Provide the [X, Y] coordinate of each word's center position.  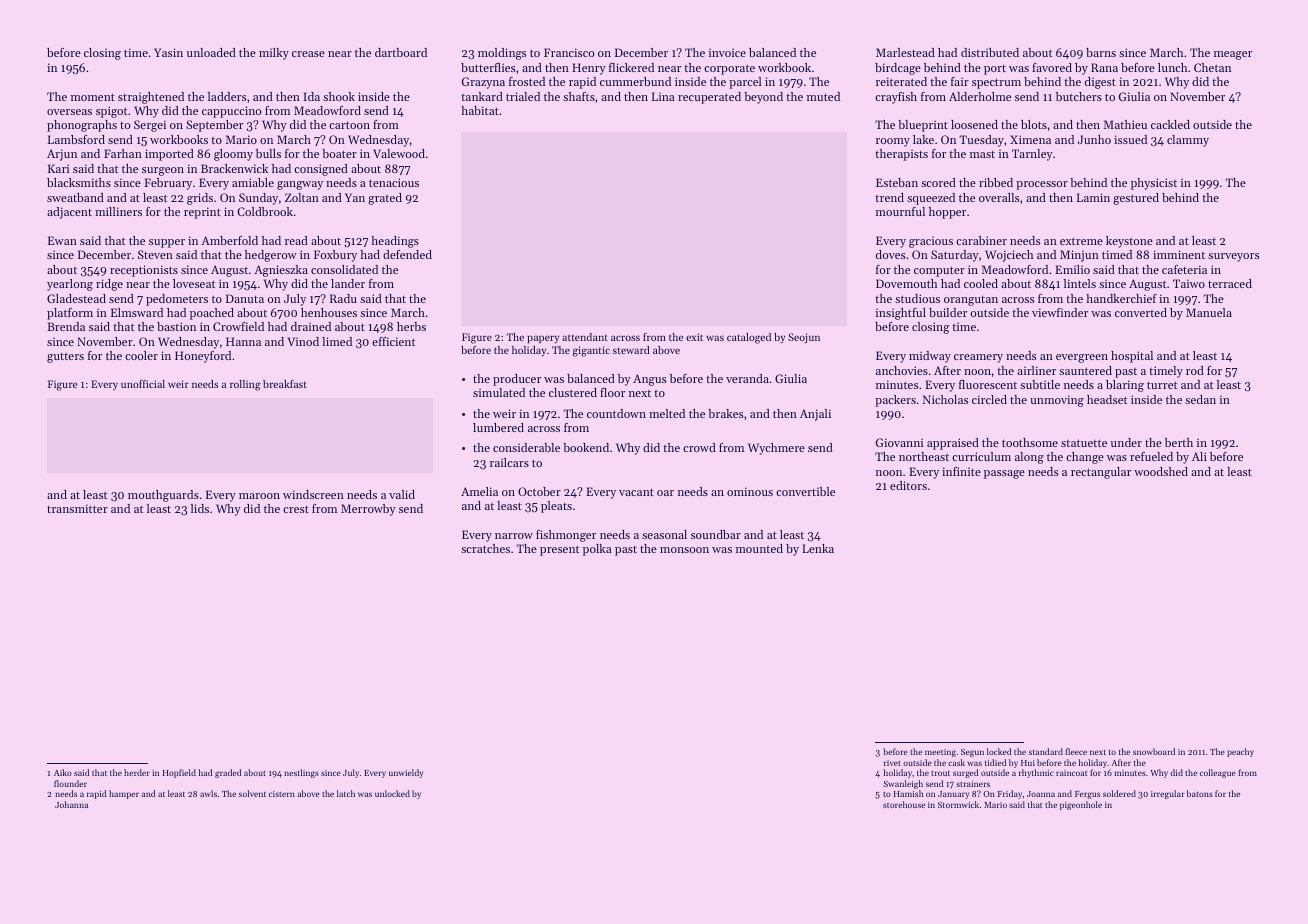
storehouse [904, 804]
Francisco [569, 52]
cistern [282, 794]
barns [1101, 52]
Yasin [168, 52]
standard [1046, 751]
